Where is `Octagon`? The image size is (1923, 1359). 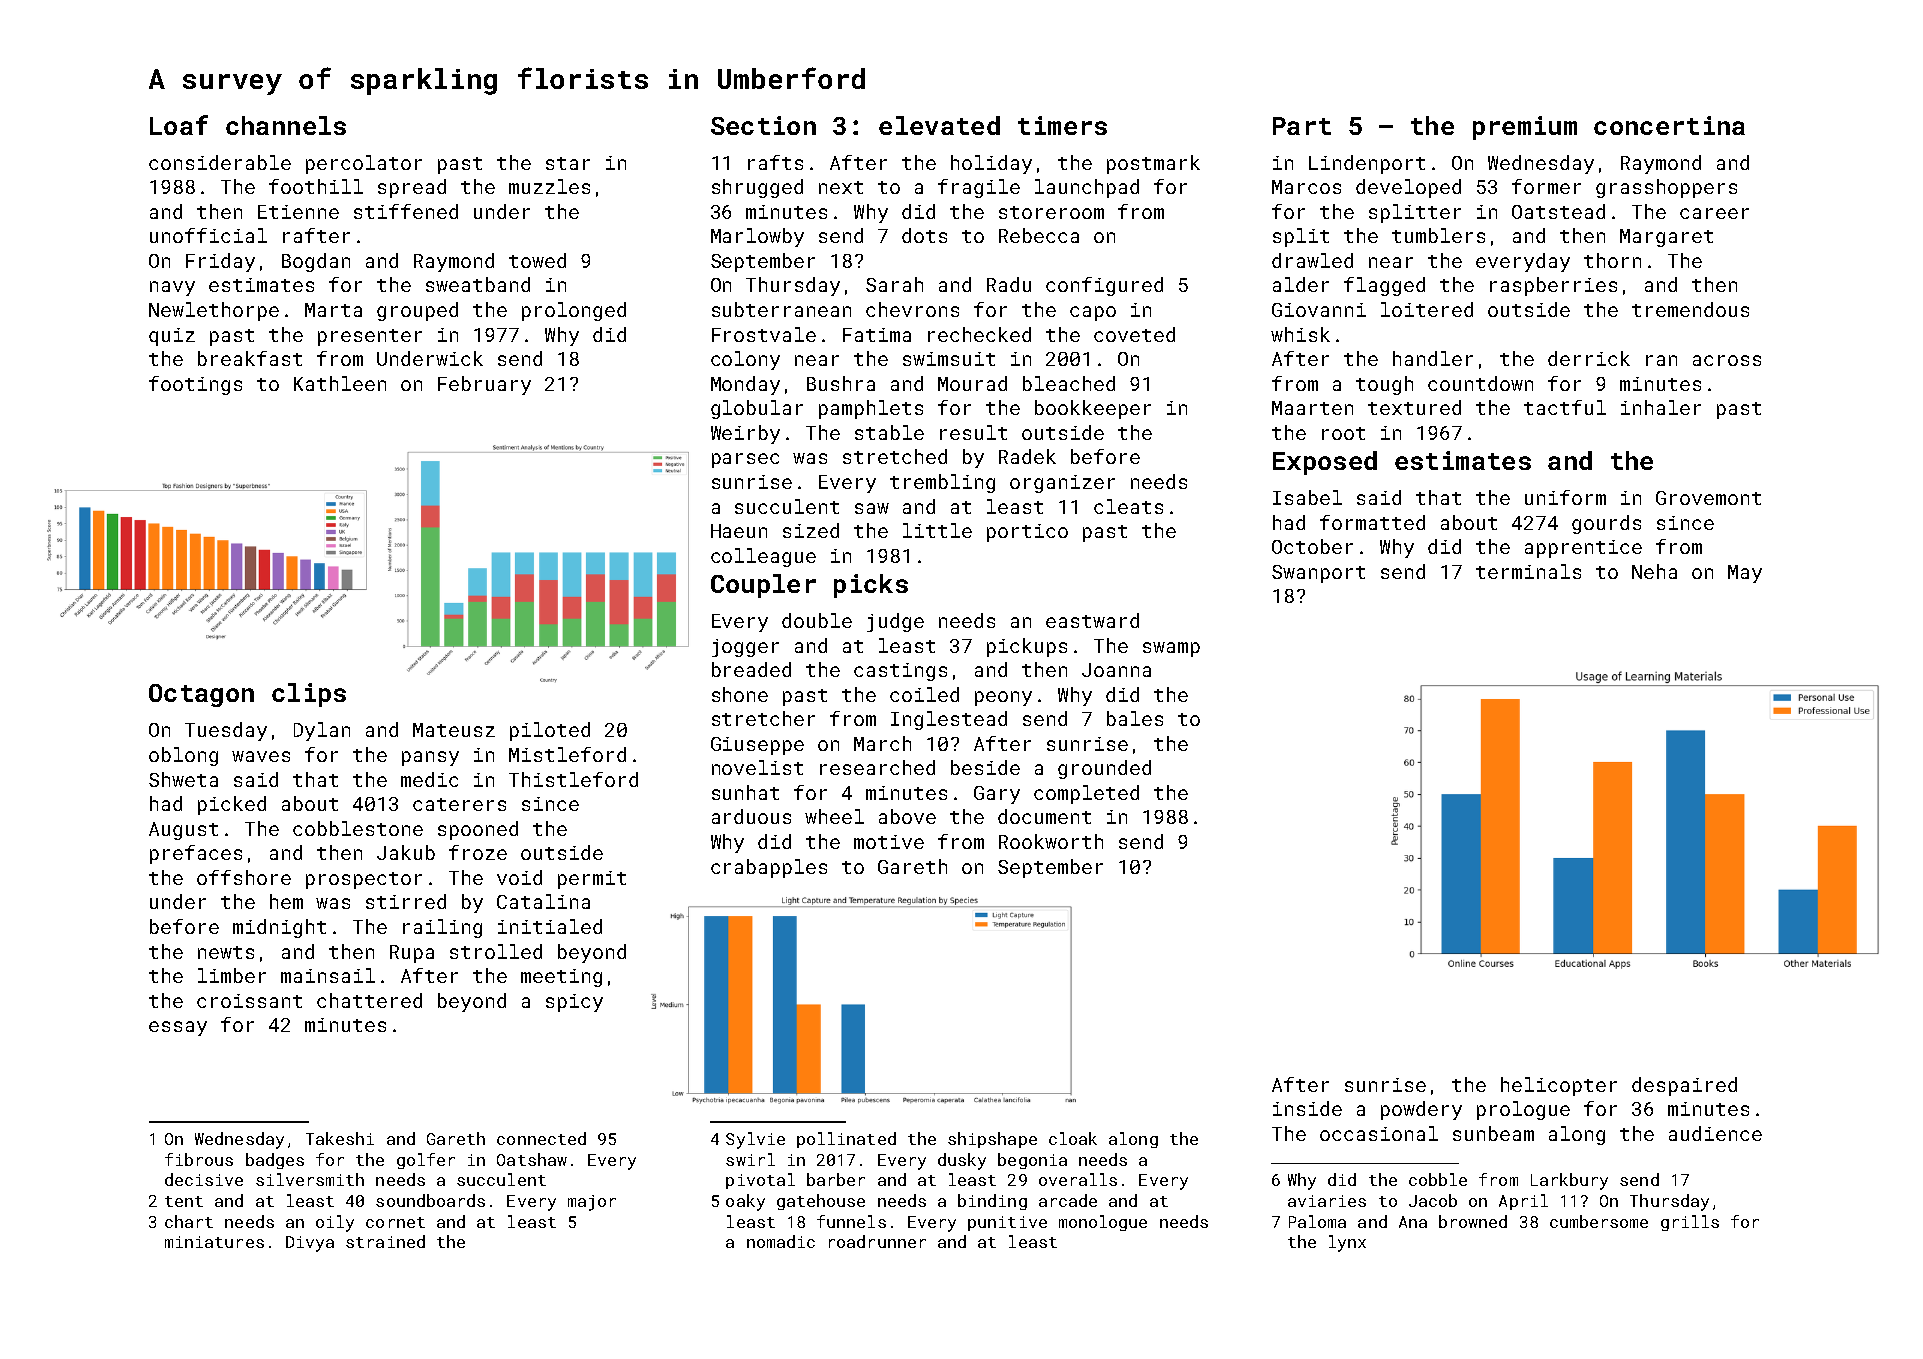
Octagon is located at coordinates (201, 695).
